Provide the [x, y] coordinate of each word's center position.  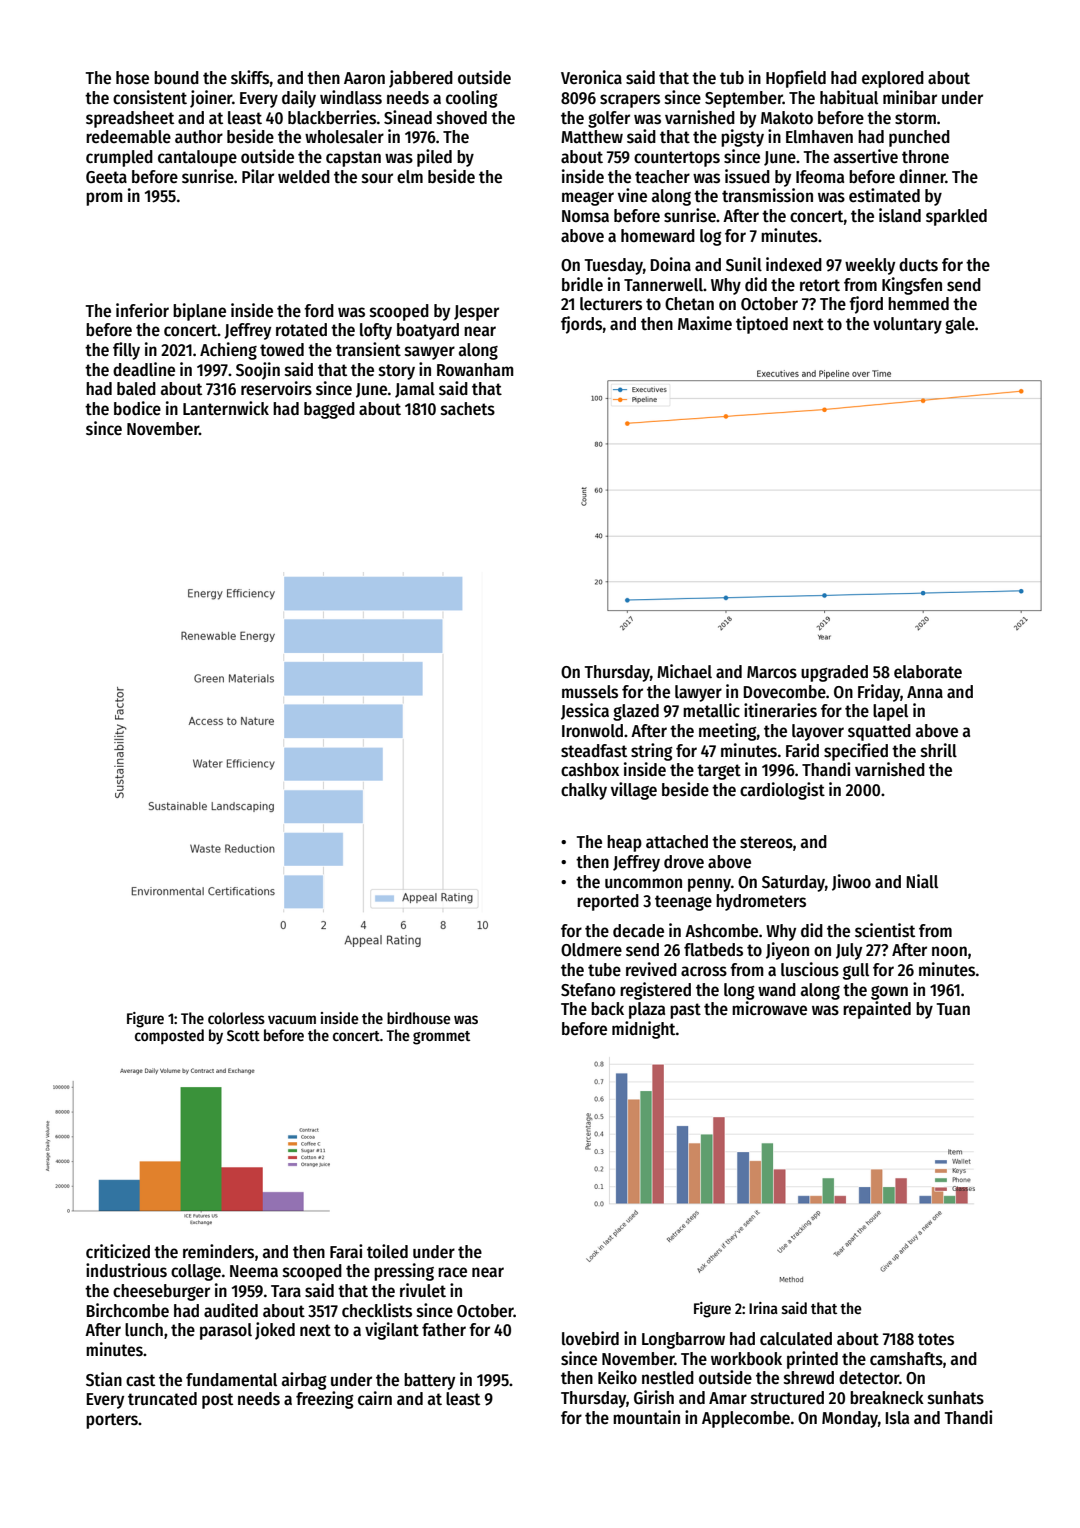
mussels [590, 692]
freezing [325, 1400]
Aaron [364, 78]
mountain [646, 1417]
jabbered [421, 79]
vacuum [292, 1019]
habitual [849, 97]
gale [960, 325]
